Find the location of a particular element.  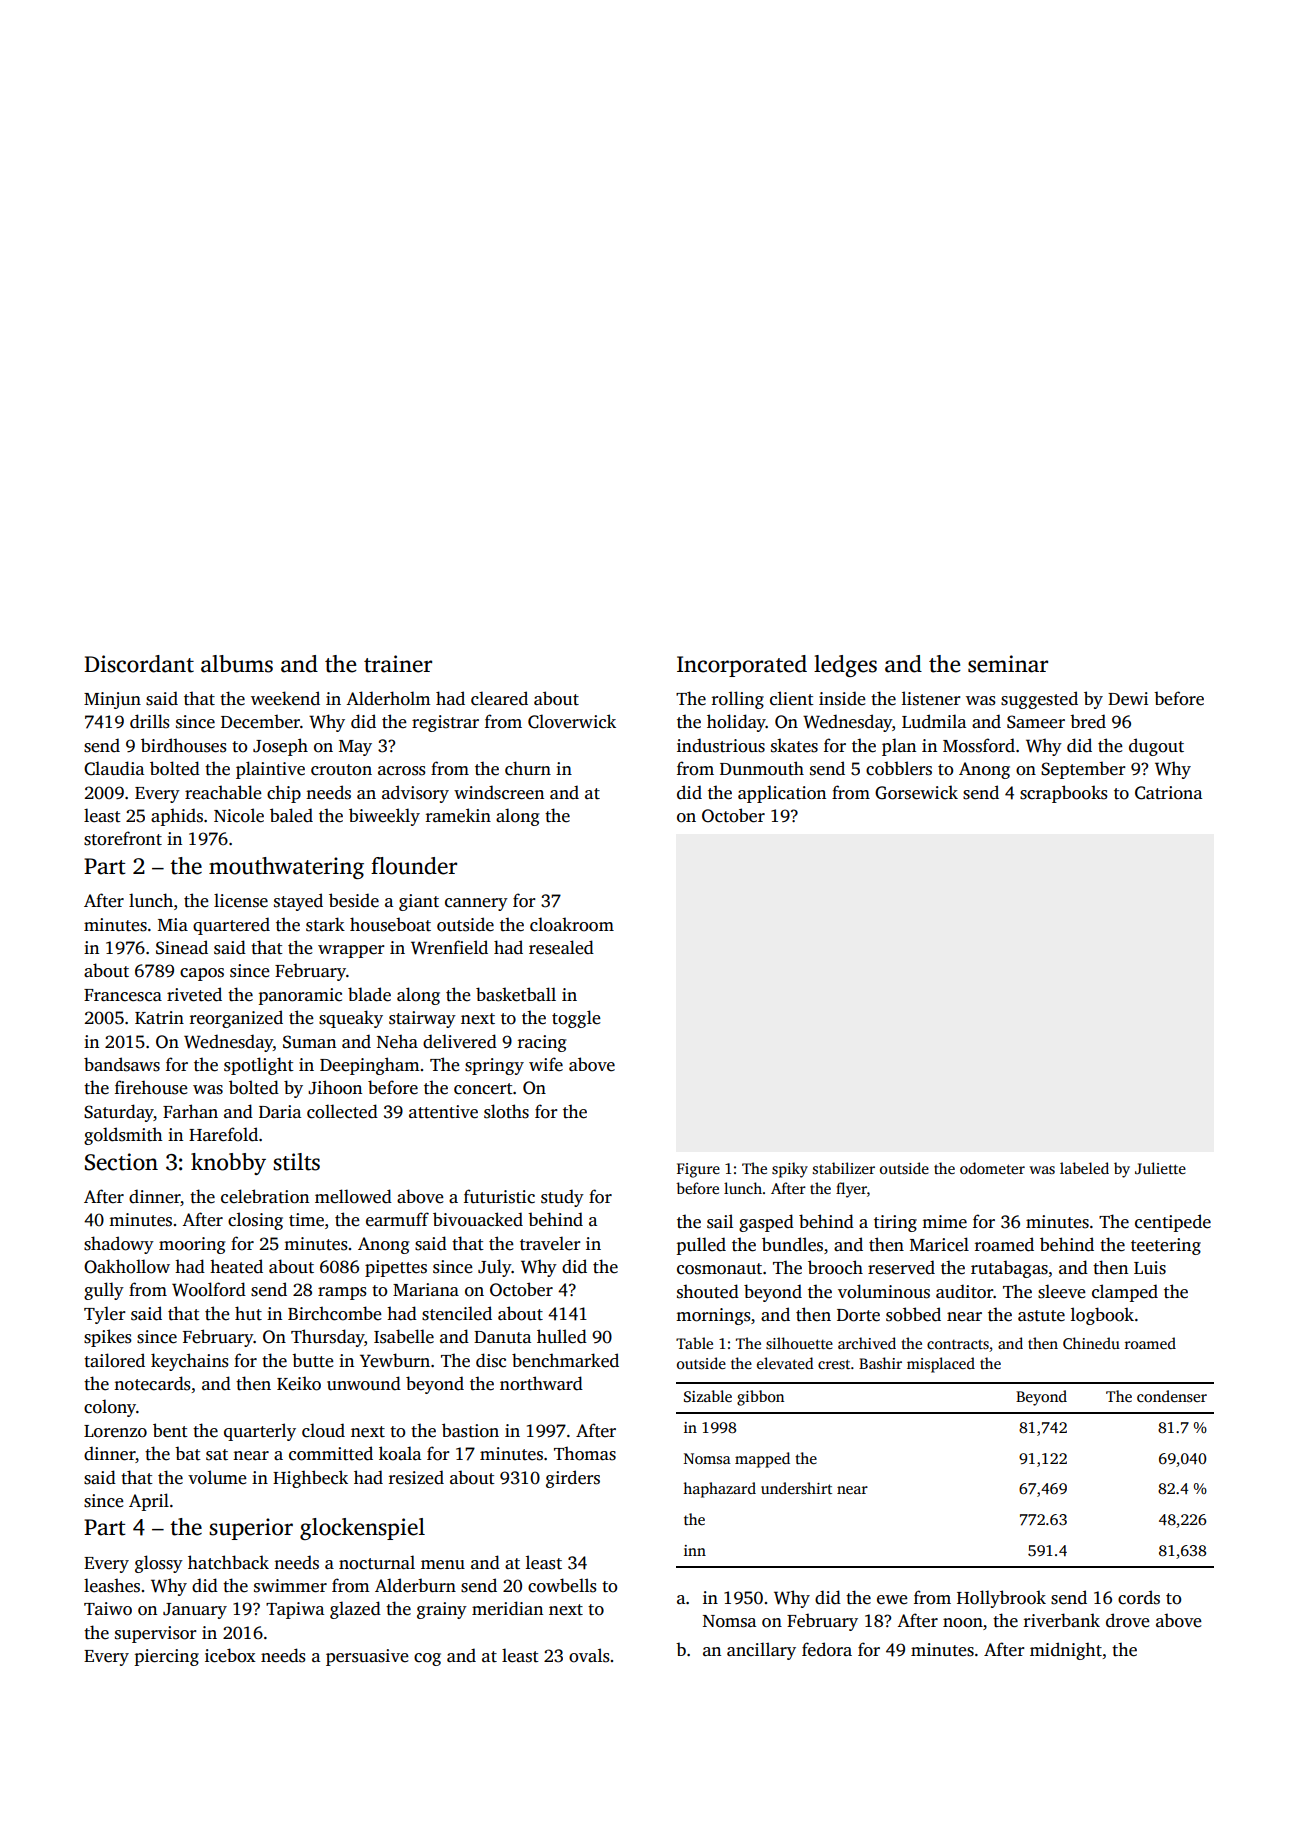

volume is located at coordinates (217, 1477).
